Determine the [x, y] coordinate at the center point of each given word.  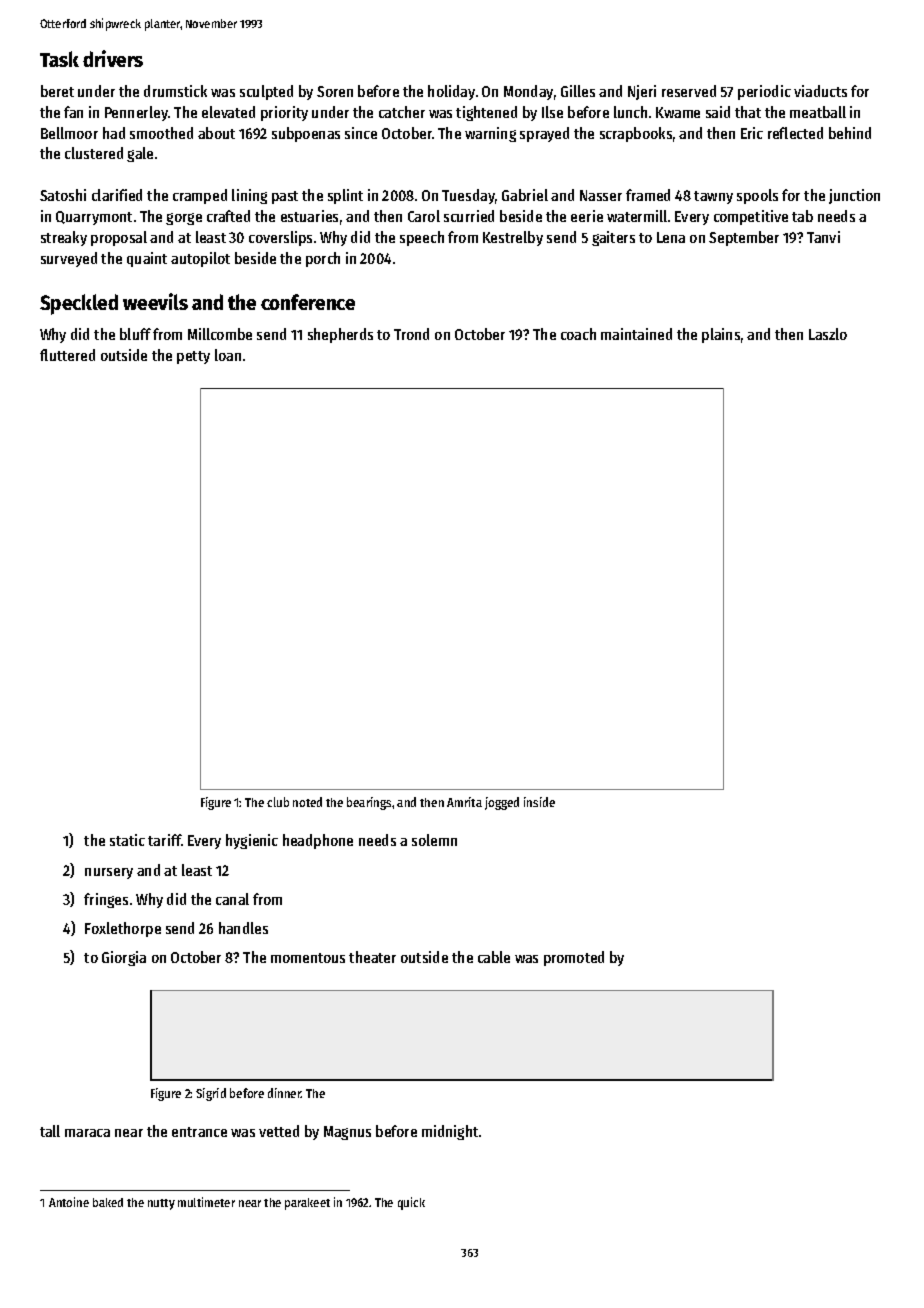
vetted [279, 1131]
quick [411, 1203]
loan [228, 355]
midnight [450, 1132]
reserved [689, 91]
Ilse [552, 112]
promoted [574, 958]
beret [57, 91]
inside [539, 802]
